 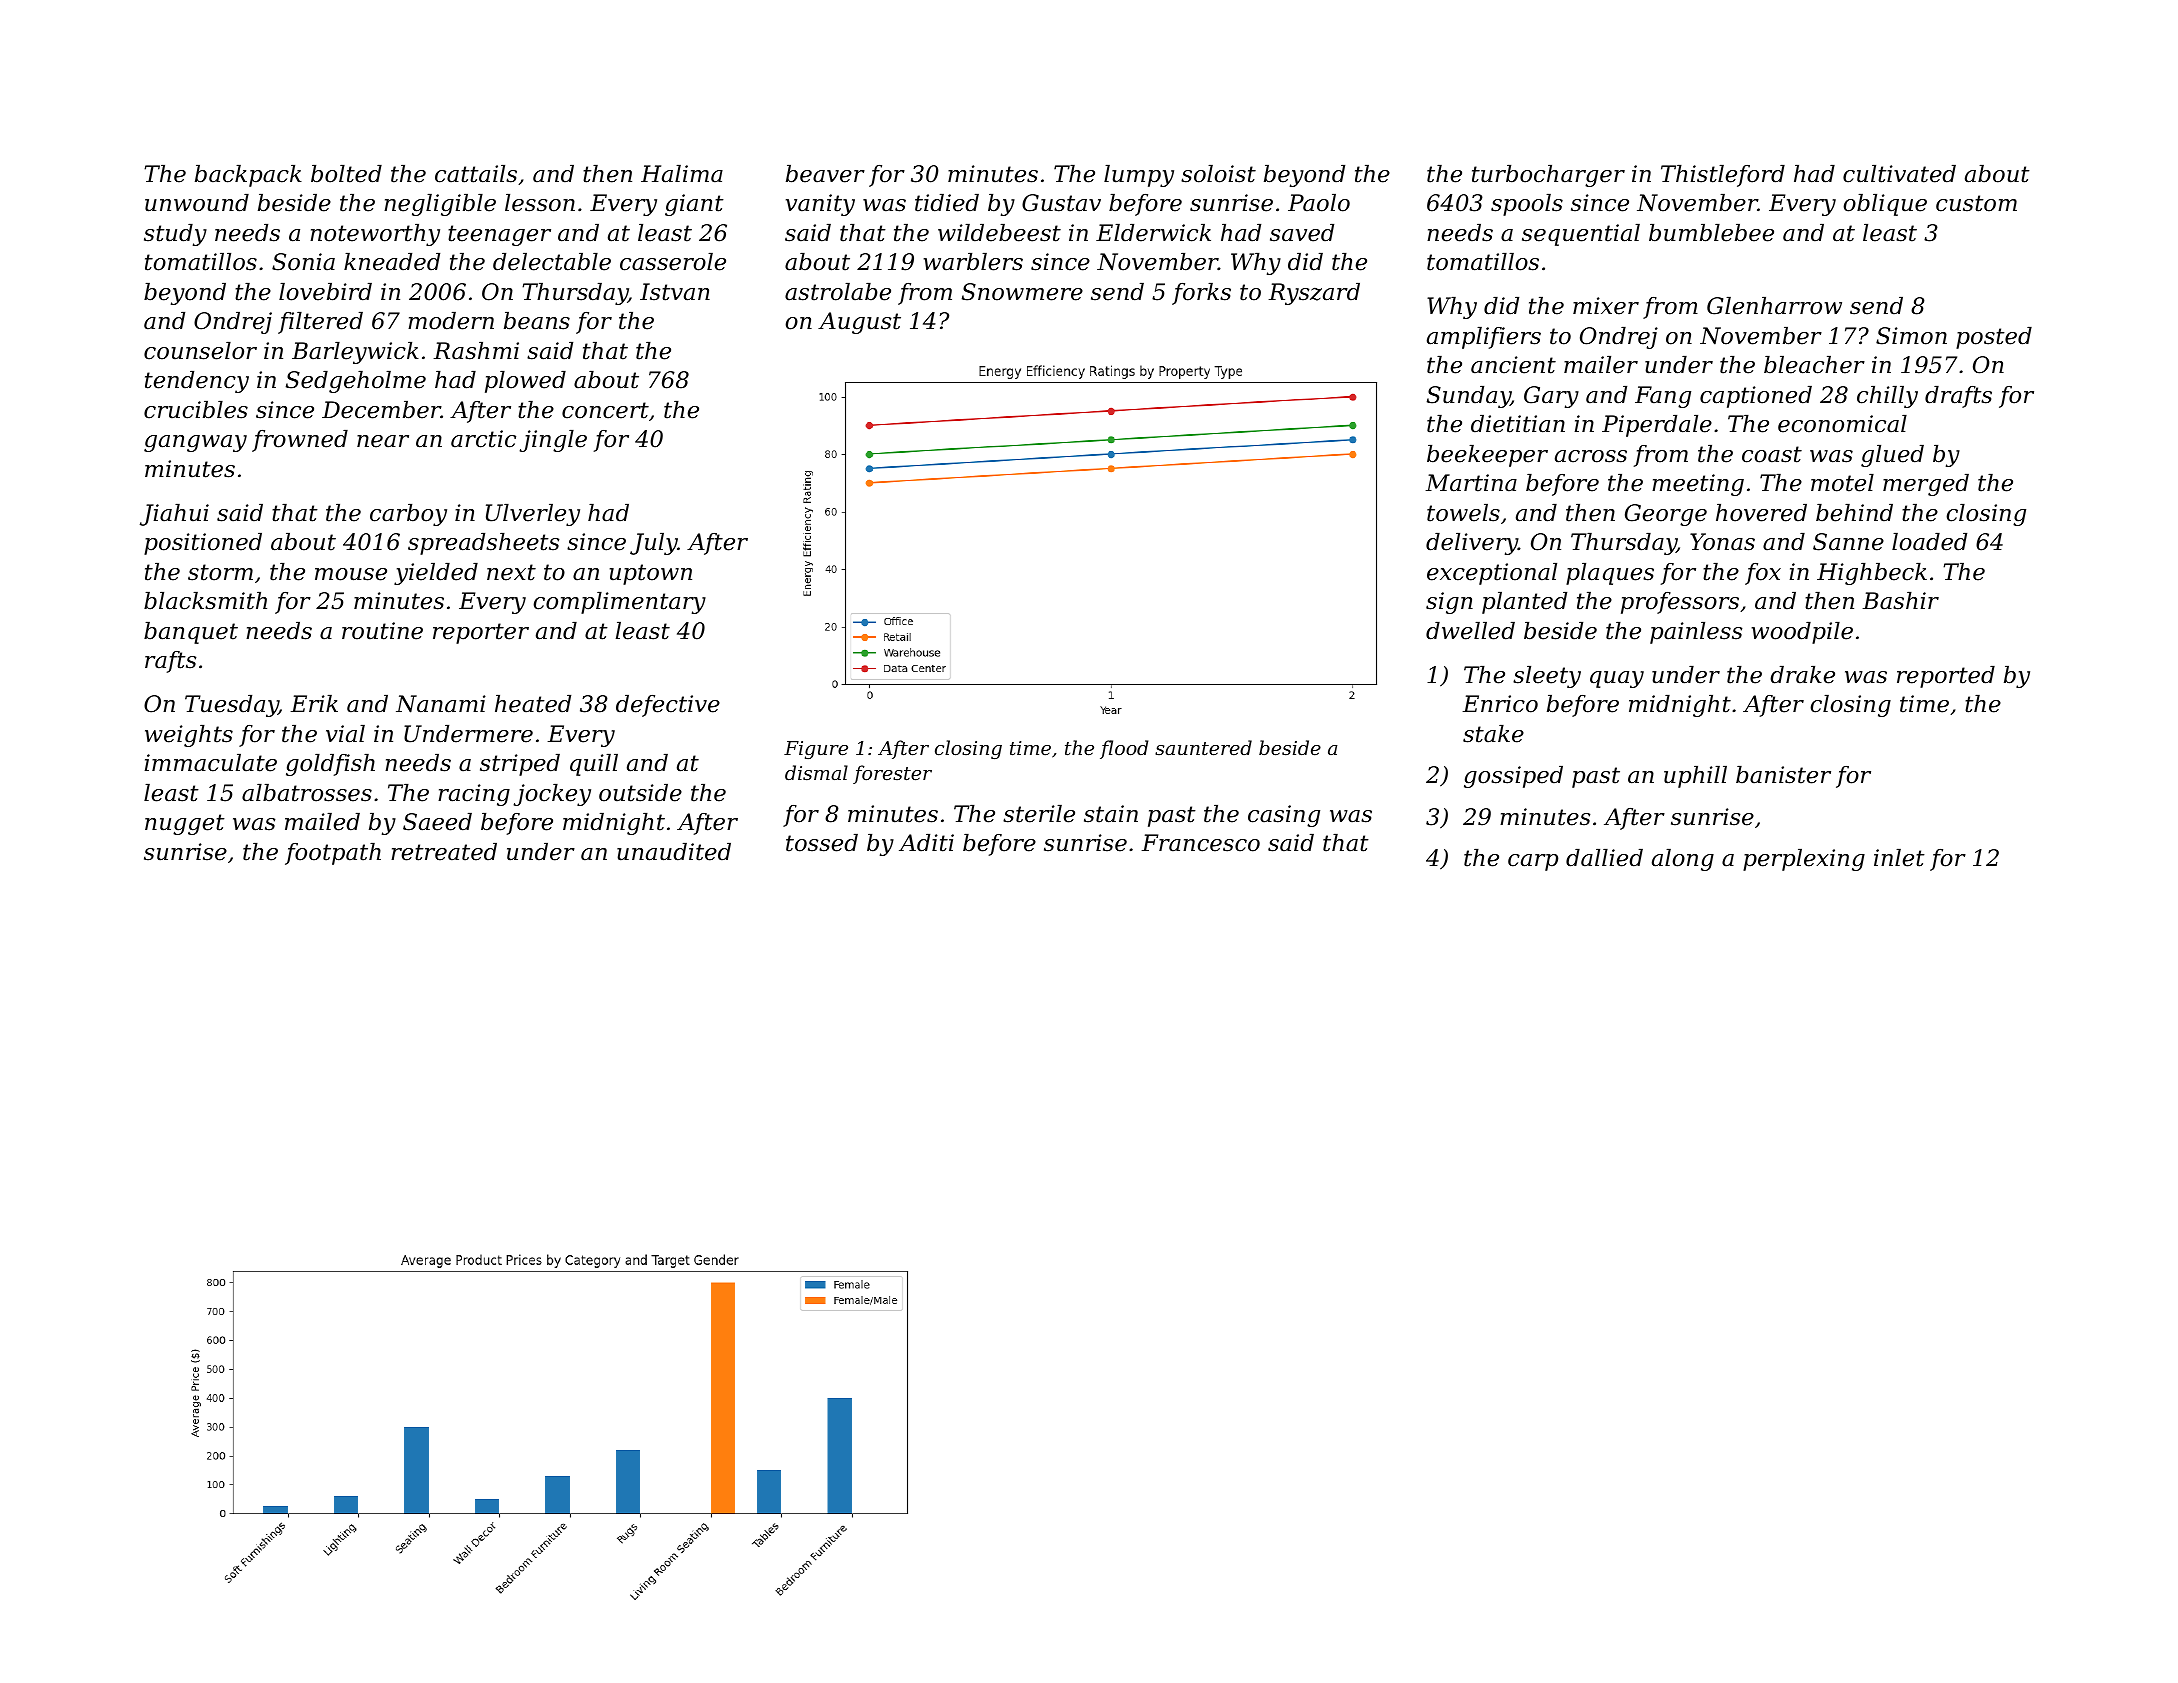 What do you see at coordinates (533, 515) in the document?
I see `Ulverley` at bounding box center [533, 515].
